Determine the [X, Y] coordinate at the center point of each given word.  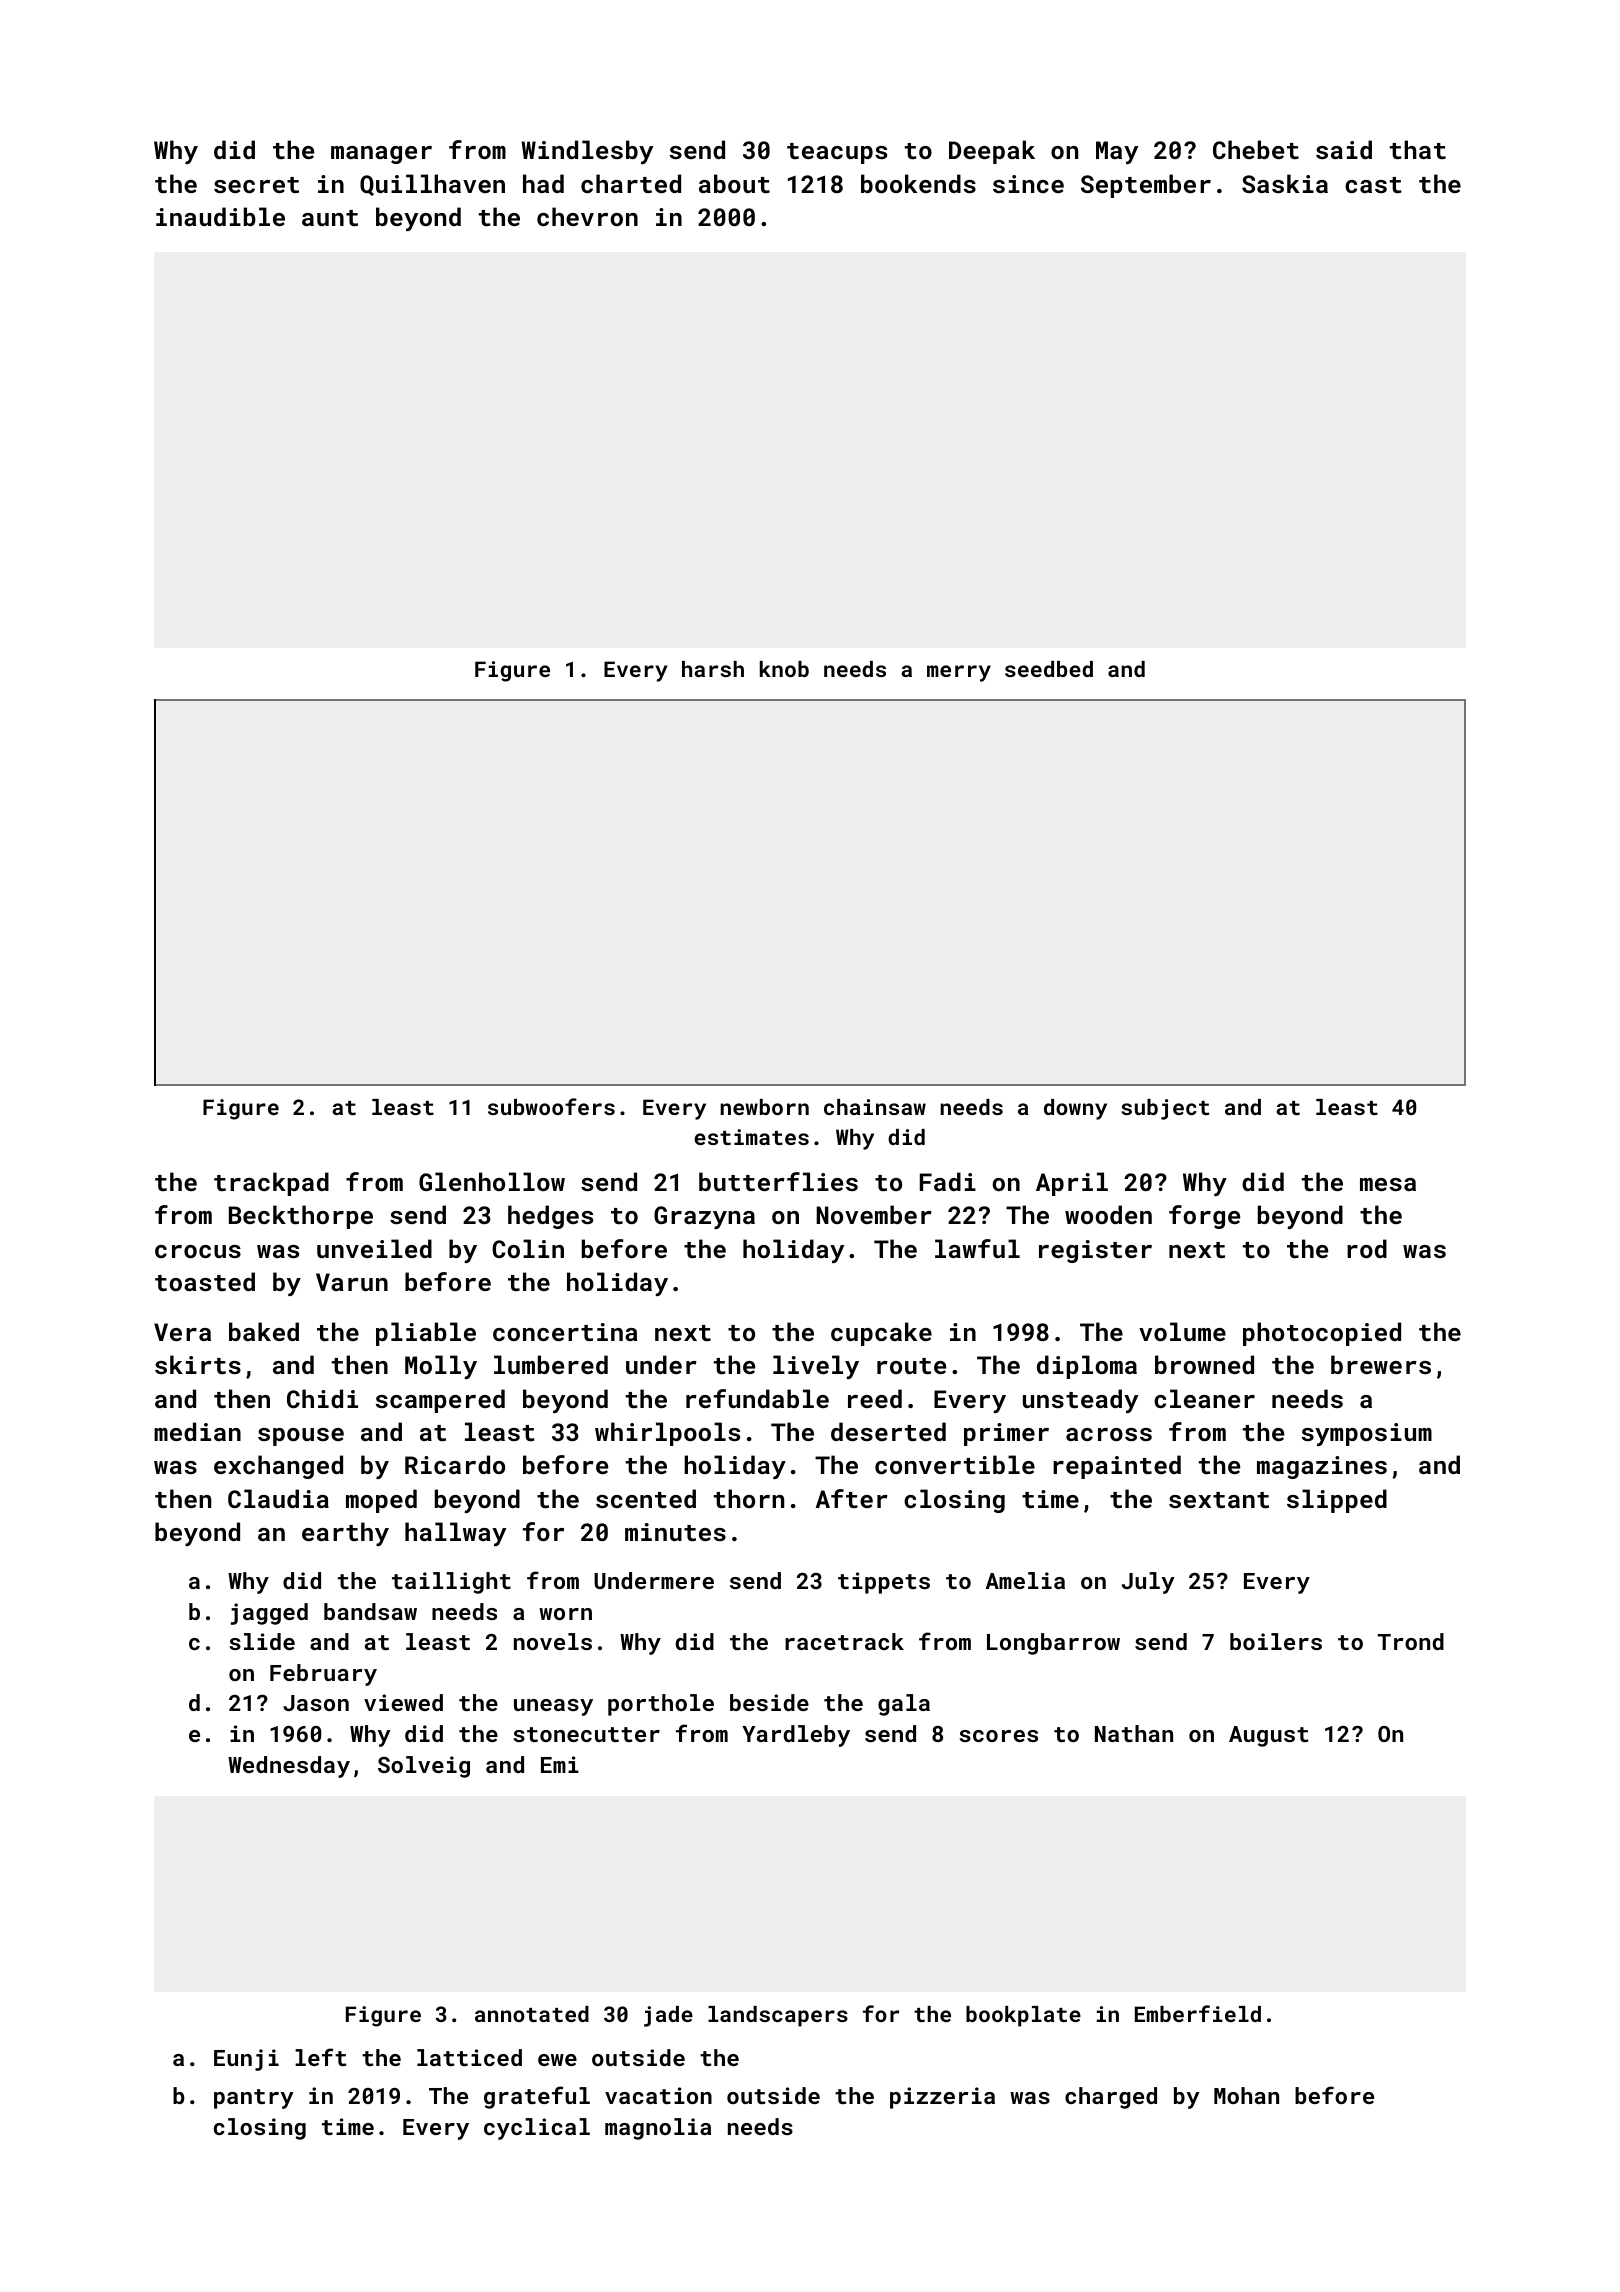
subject [1165, 1109]
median [197, 1431]
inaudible [220, 216]
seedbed [1049, 669]
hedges [550, 1217]
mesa [1388, 1184]
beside [769, 1702]
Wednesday [289, 1767]
